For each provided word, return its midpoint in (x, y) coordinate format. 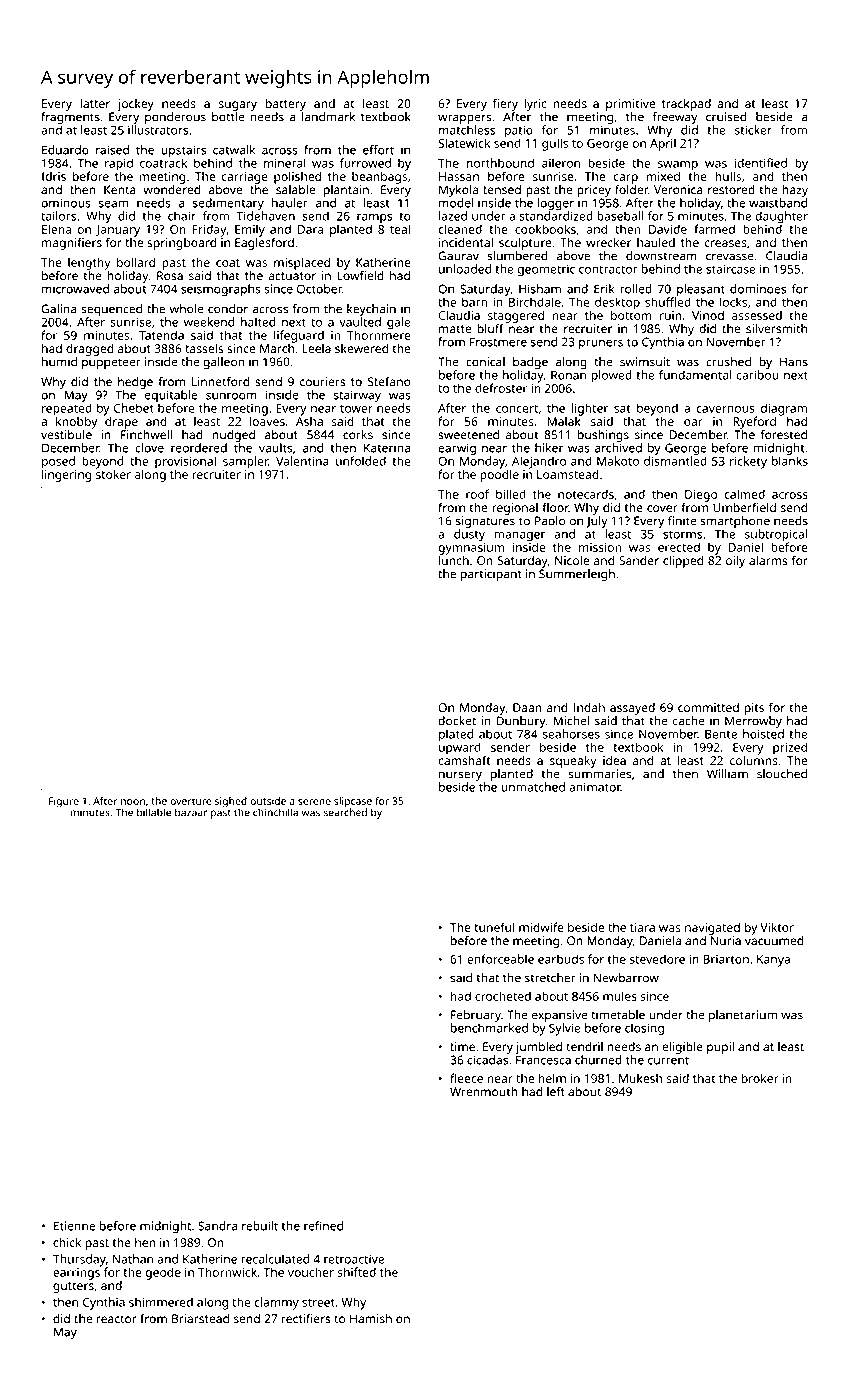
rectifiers (306, 1319)
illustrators (158, 130)
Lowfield (360, 276)
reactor (117, 1319)
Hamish (371, 1319)
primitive (630, 105)
